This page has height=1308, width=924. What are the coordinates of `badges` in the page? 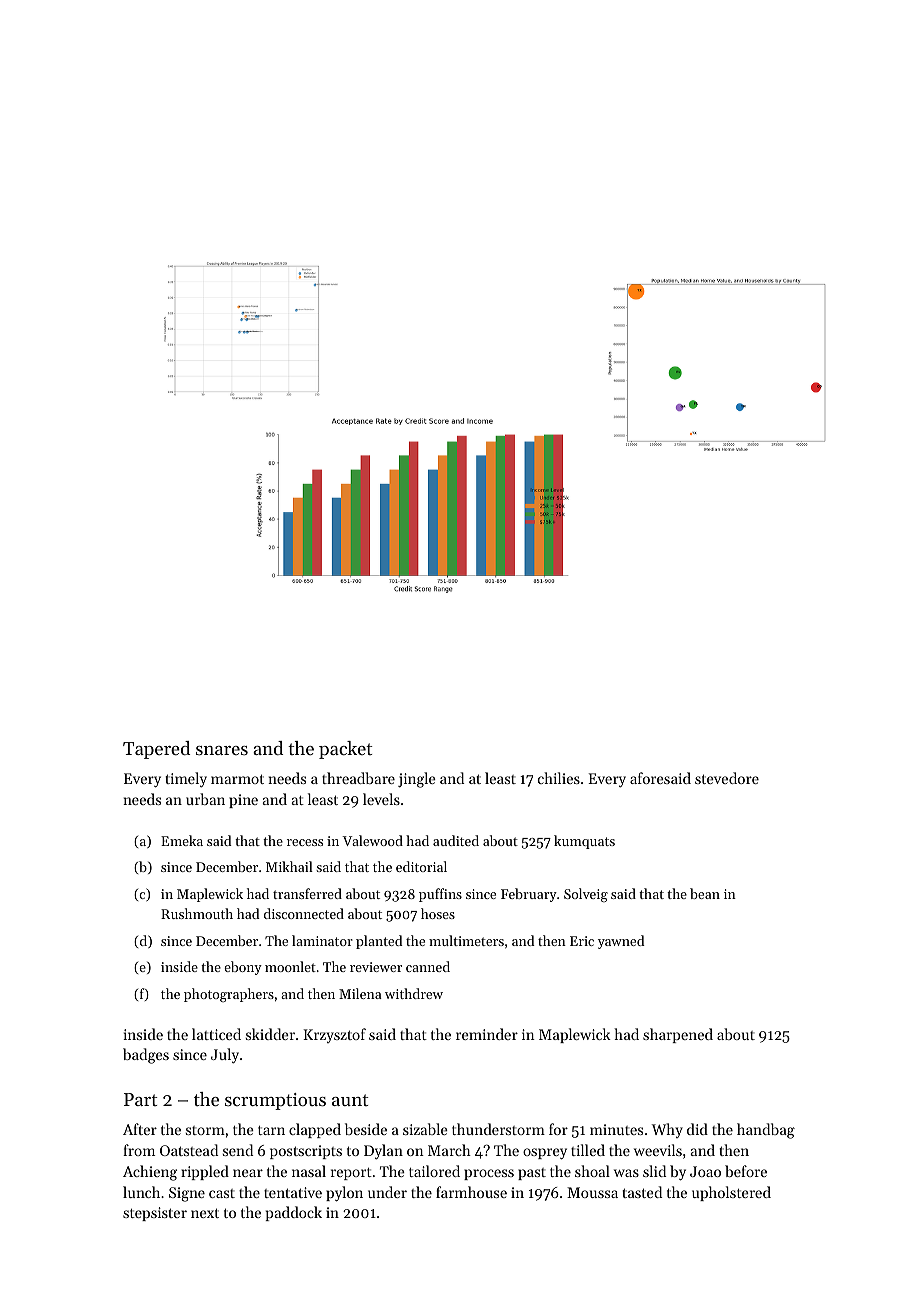 It's located at (146, 1056).
